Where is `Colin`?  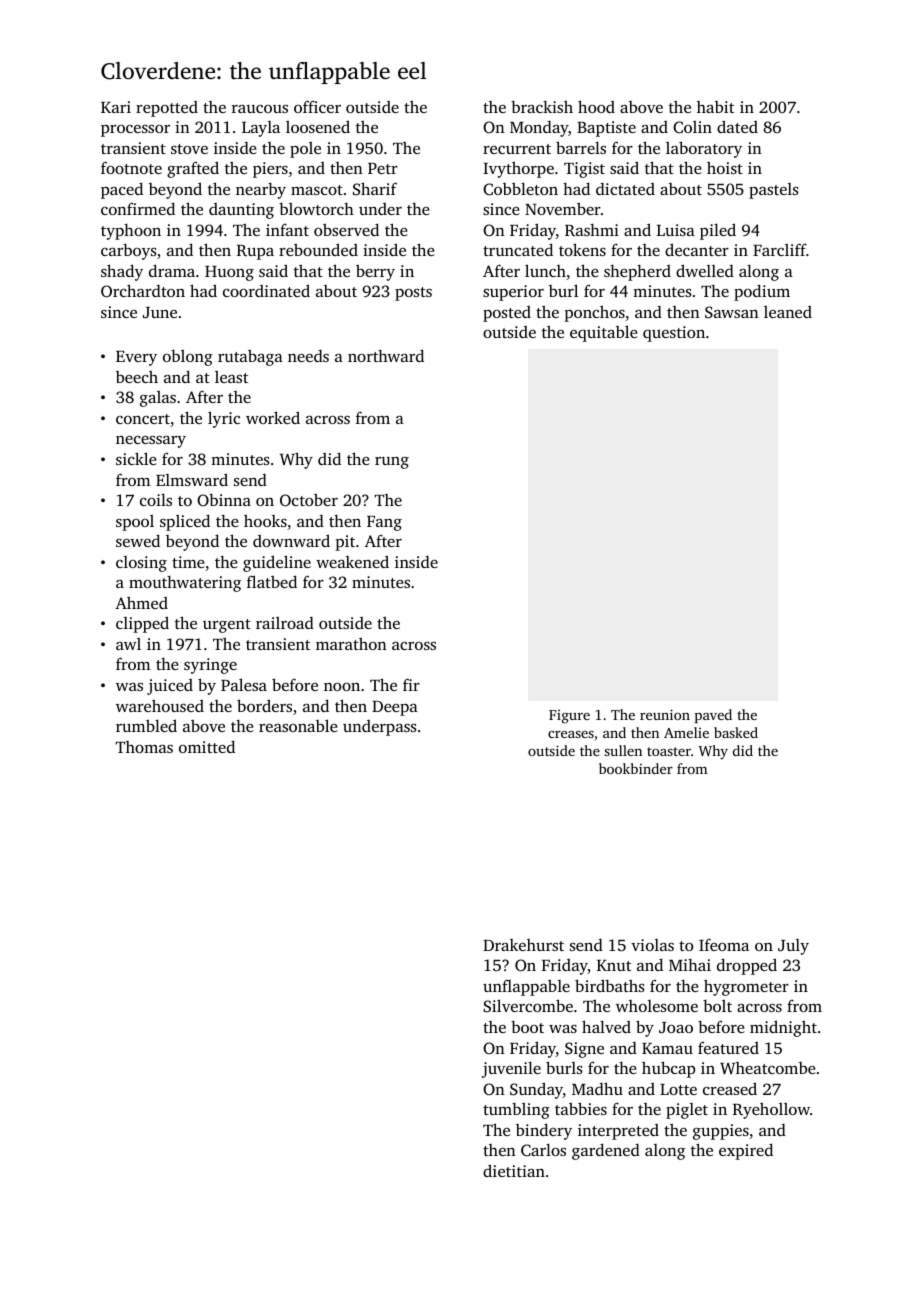
Colin is located at coordinates (692, 127).
